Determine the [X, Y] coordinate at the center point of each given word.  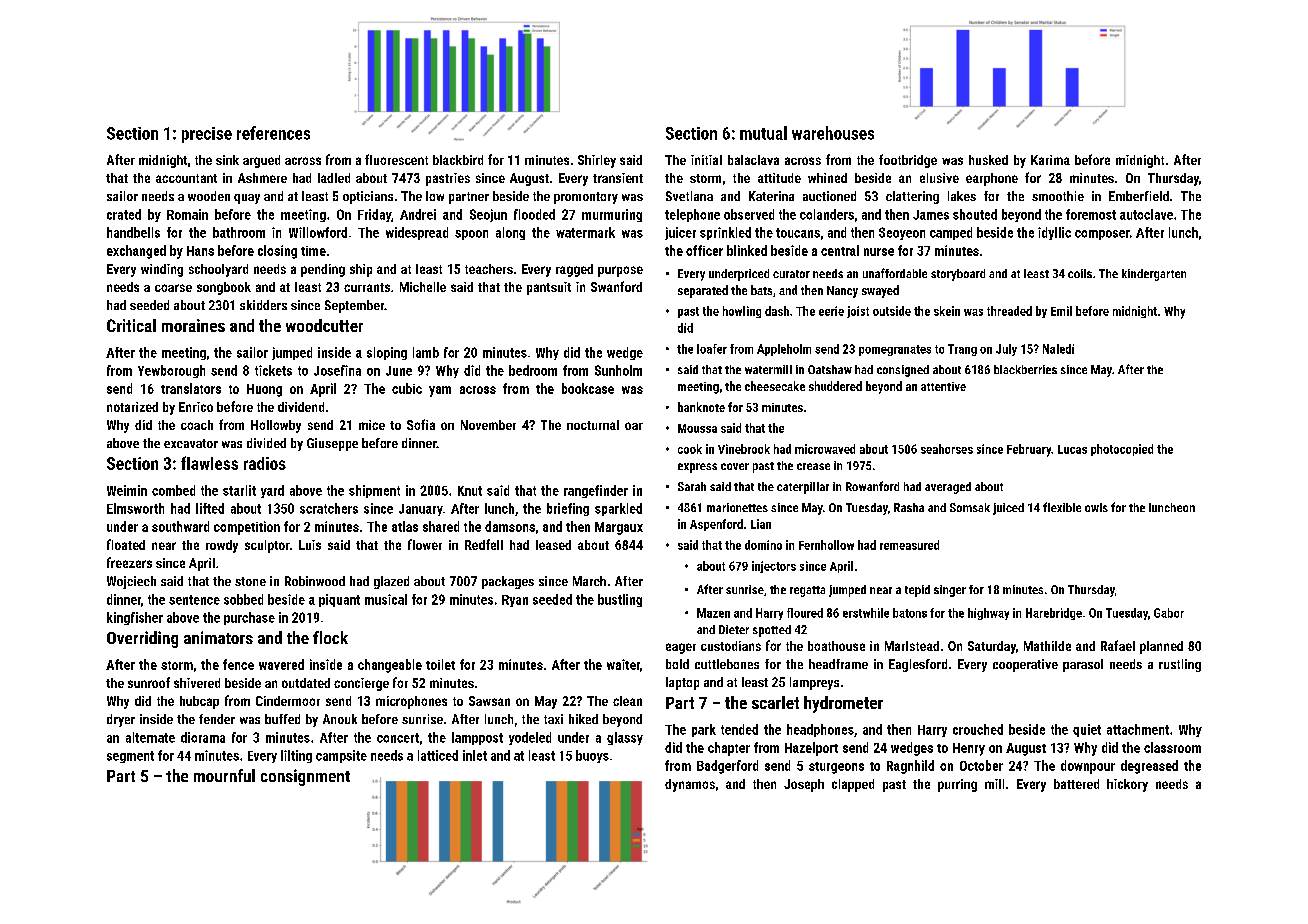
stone [250, 581]
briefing [568, 509]
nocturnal [593, 425]
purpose [620, 271]
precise [207, 135]
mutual [763, 133]
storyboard [958, 275]
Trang [962, 350]
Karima [1050, 160]
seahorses [947, 449]
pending [323, 270]
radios [265, 463]
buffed [282, 719]
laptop [682, 683]
